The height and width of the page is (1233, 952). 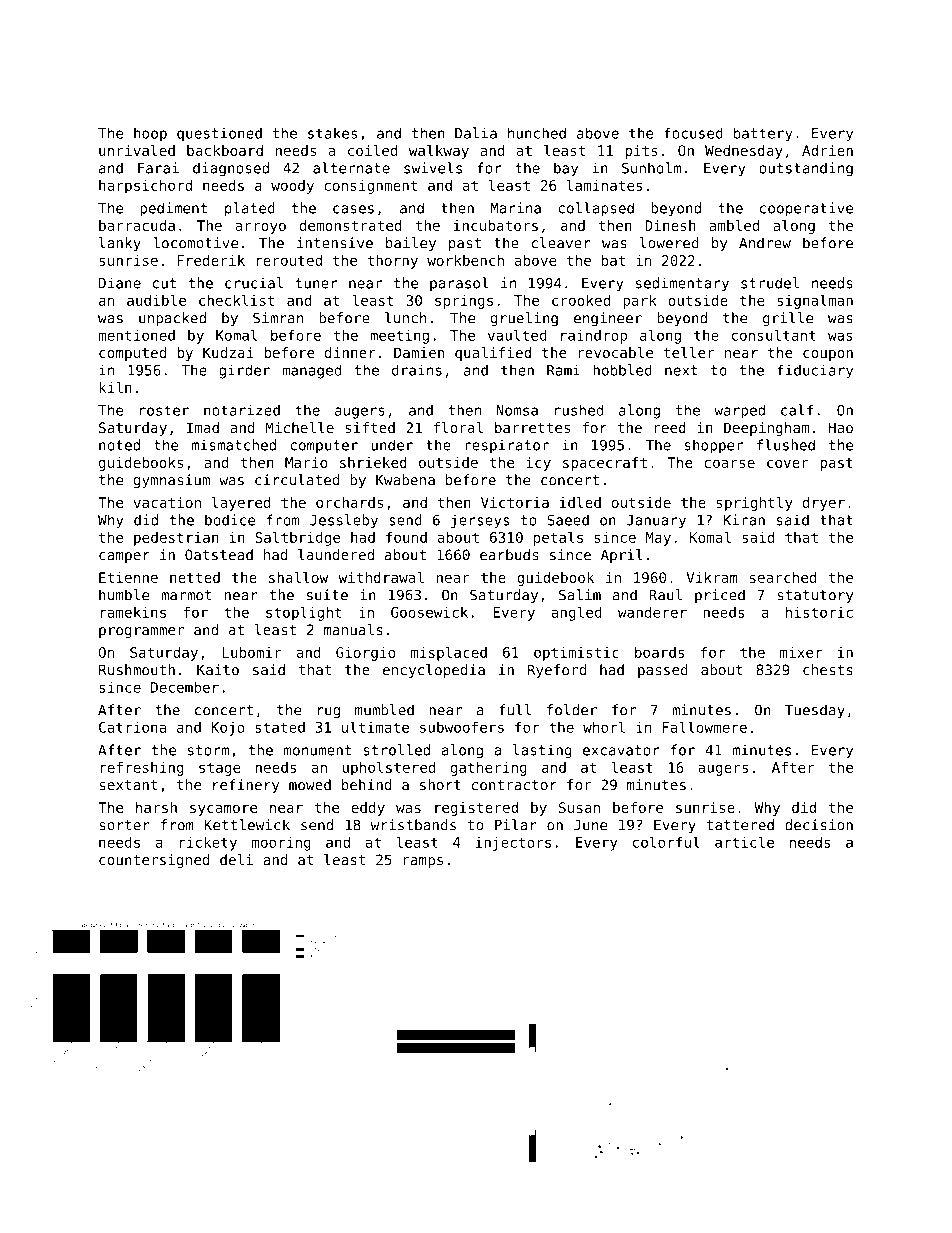 I want to click on historic, so click(x=819, y=612).
